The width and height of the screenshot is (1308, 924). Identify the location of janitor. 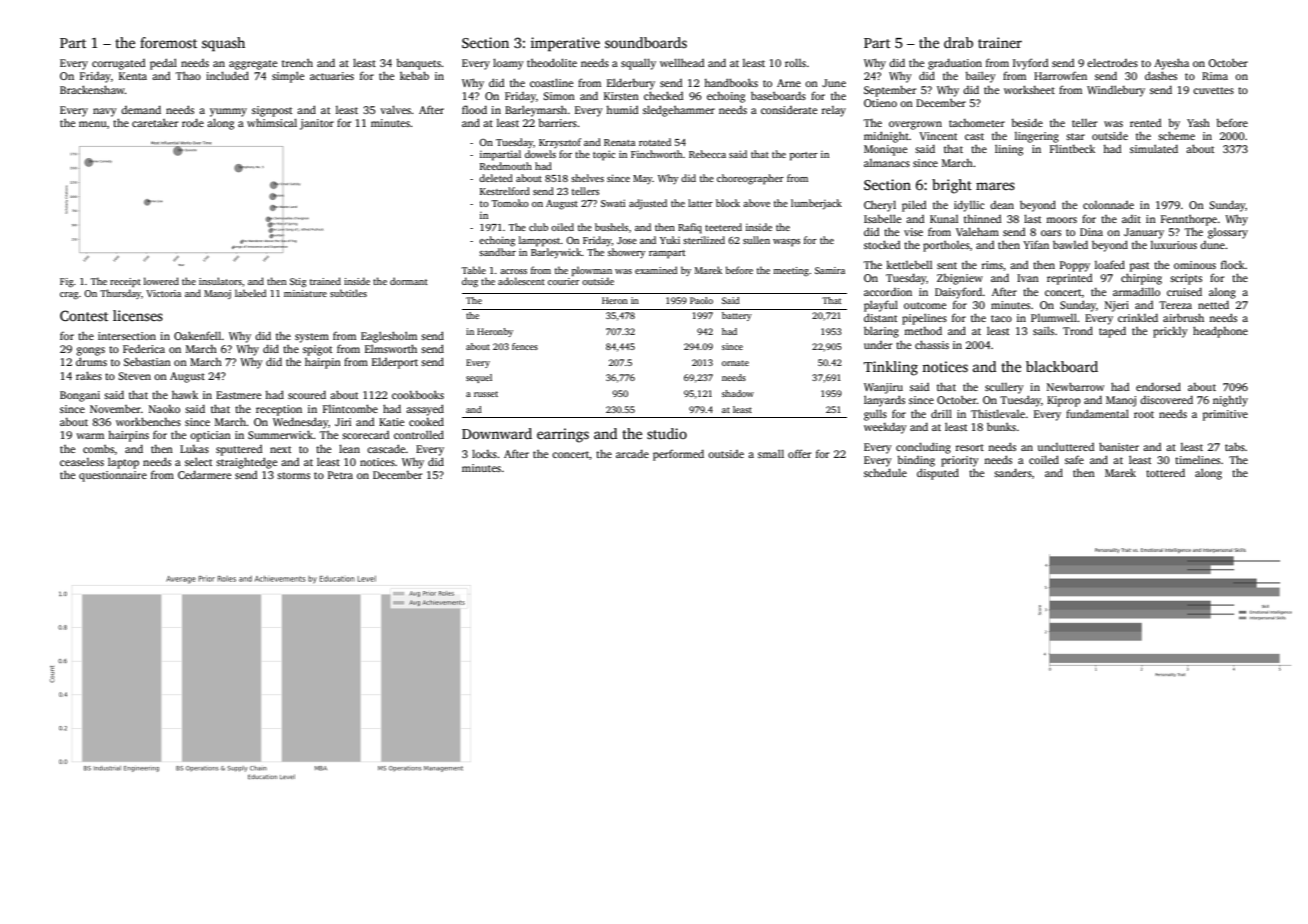
(317, 124).
